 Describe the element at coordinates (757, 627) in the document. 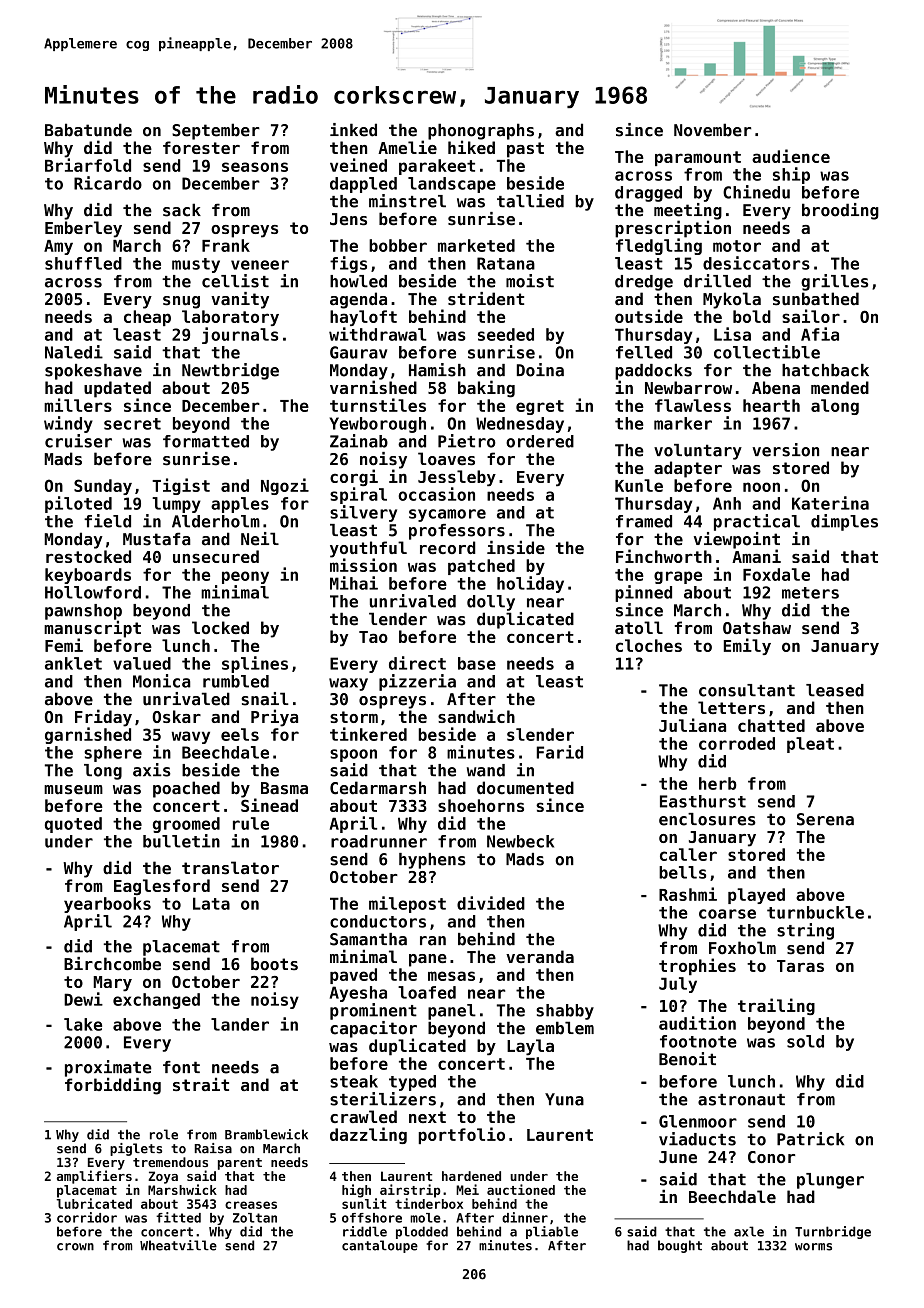

I see `Oatshaw` at that location.
